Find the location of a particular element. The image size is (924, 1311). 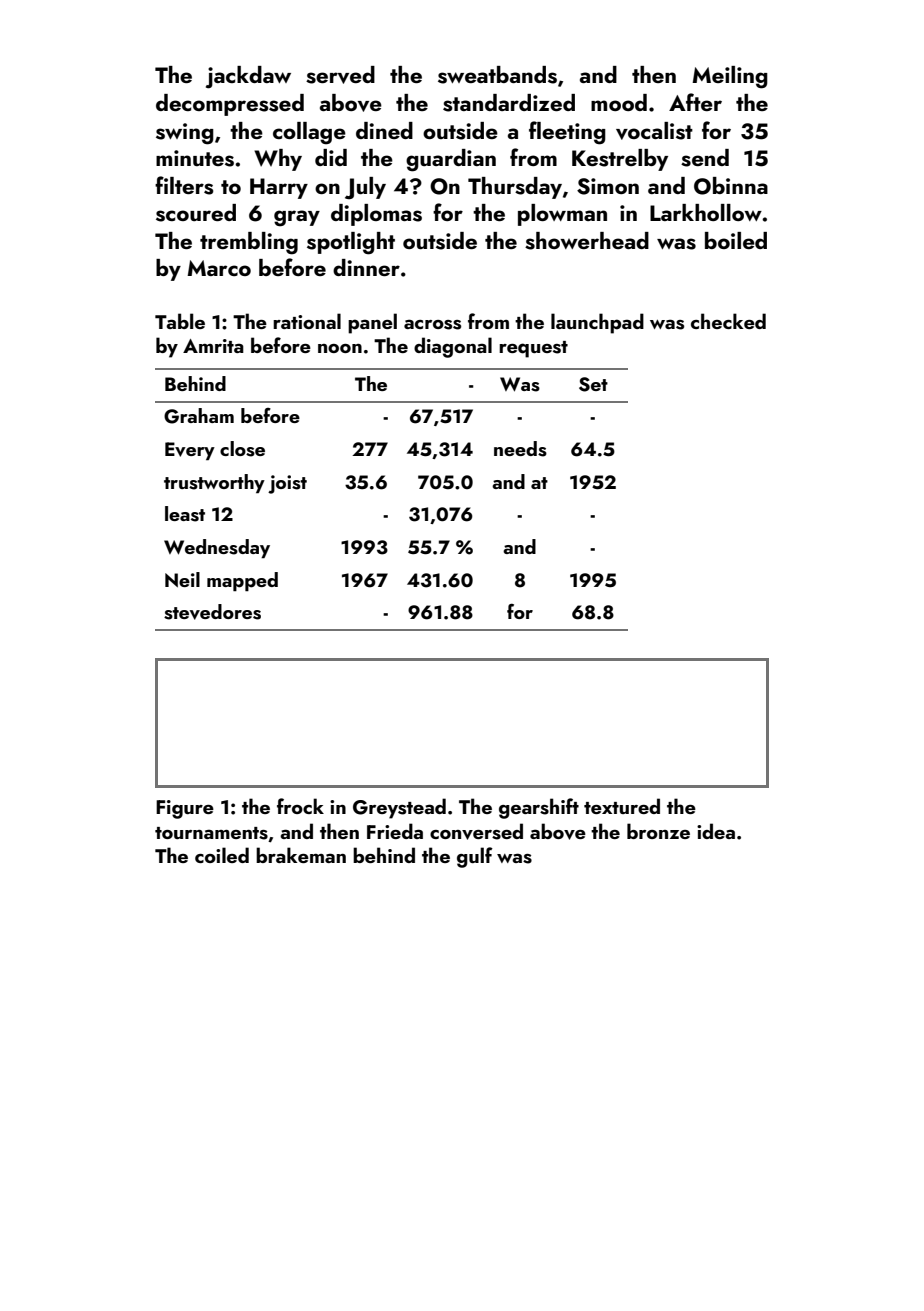

checked is located at coordinates (728, 321).
